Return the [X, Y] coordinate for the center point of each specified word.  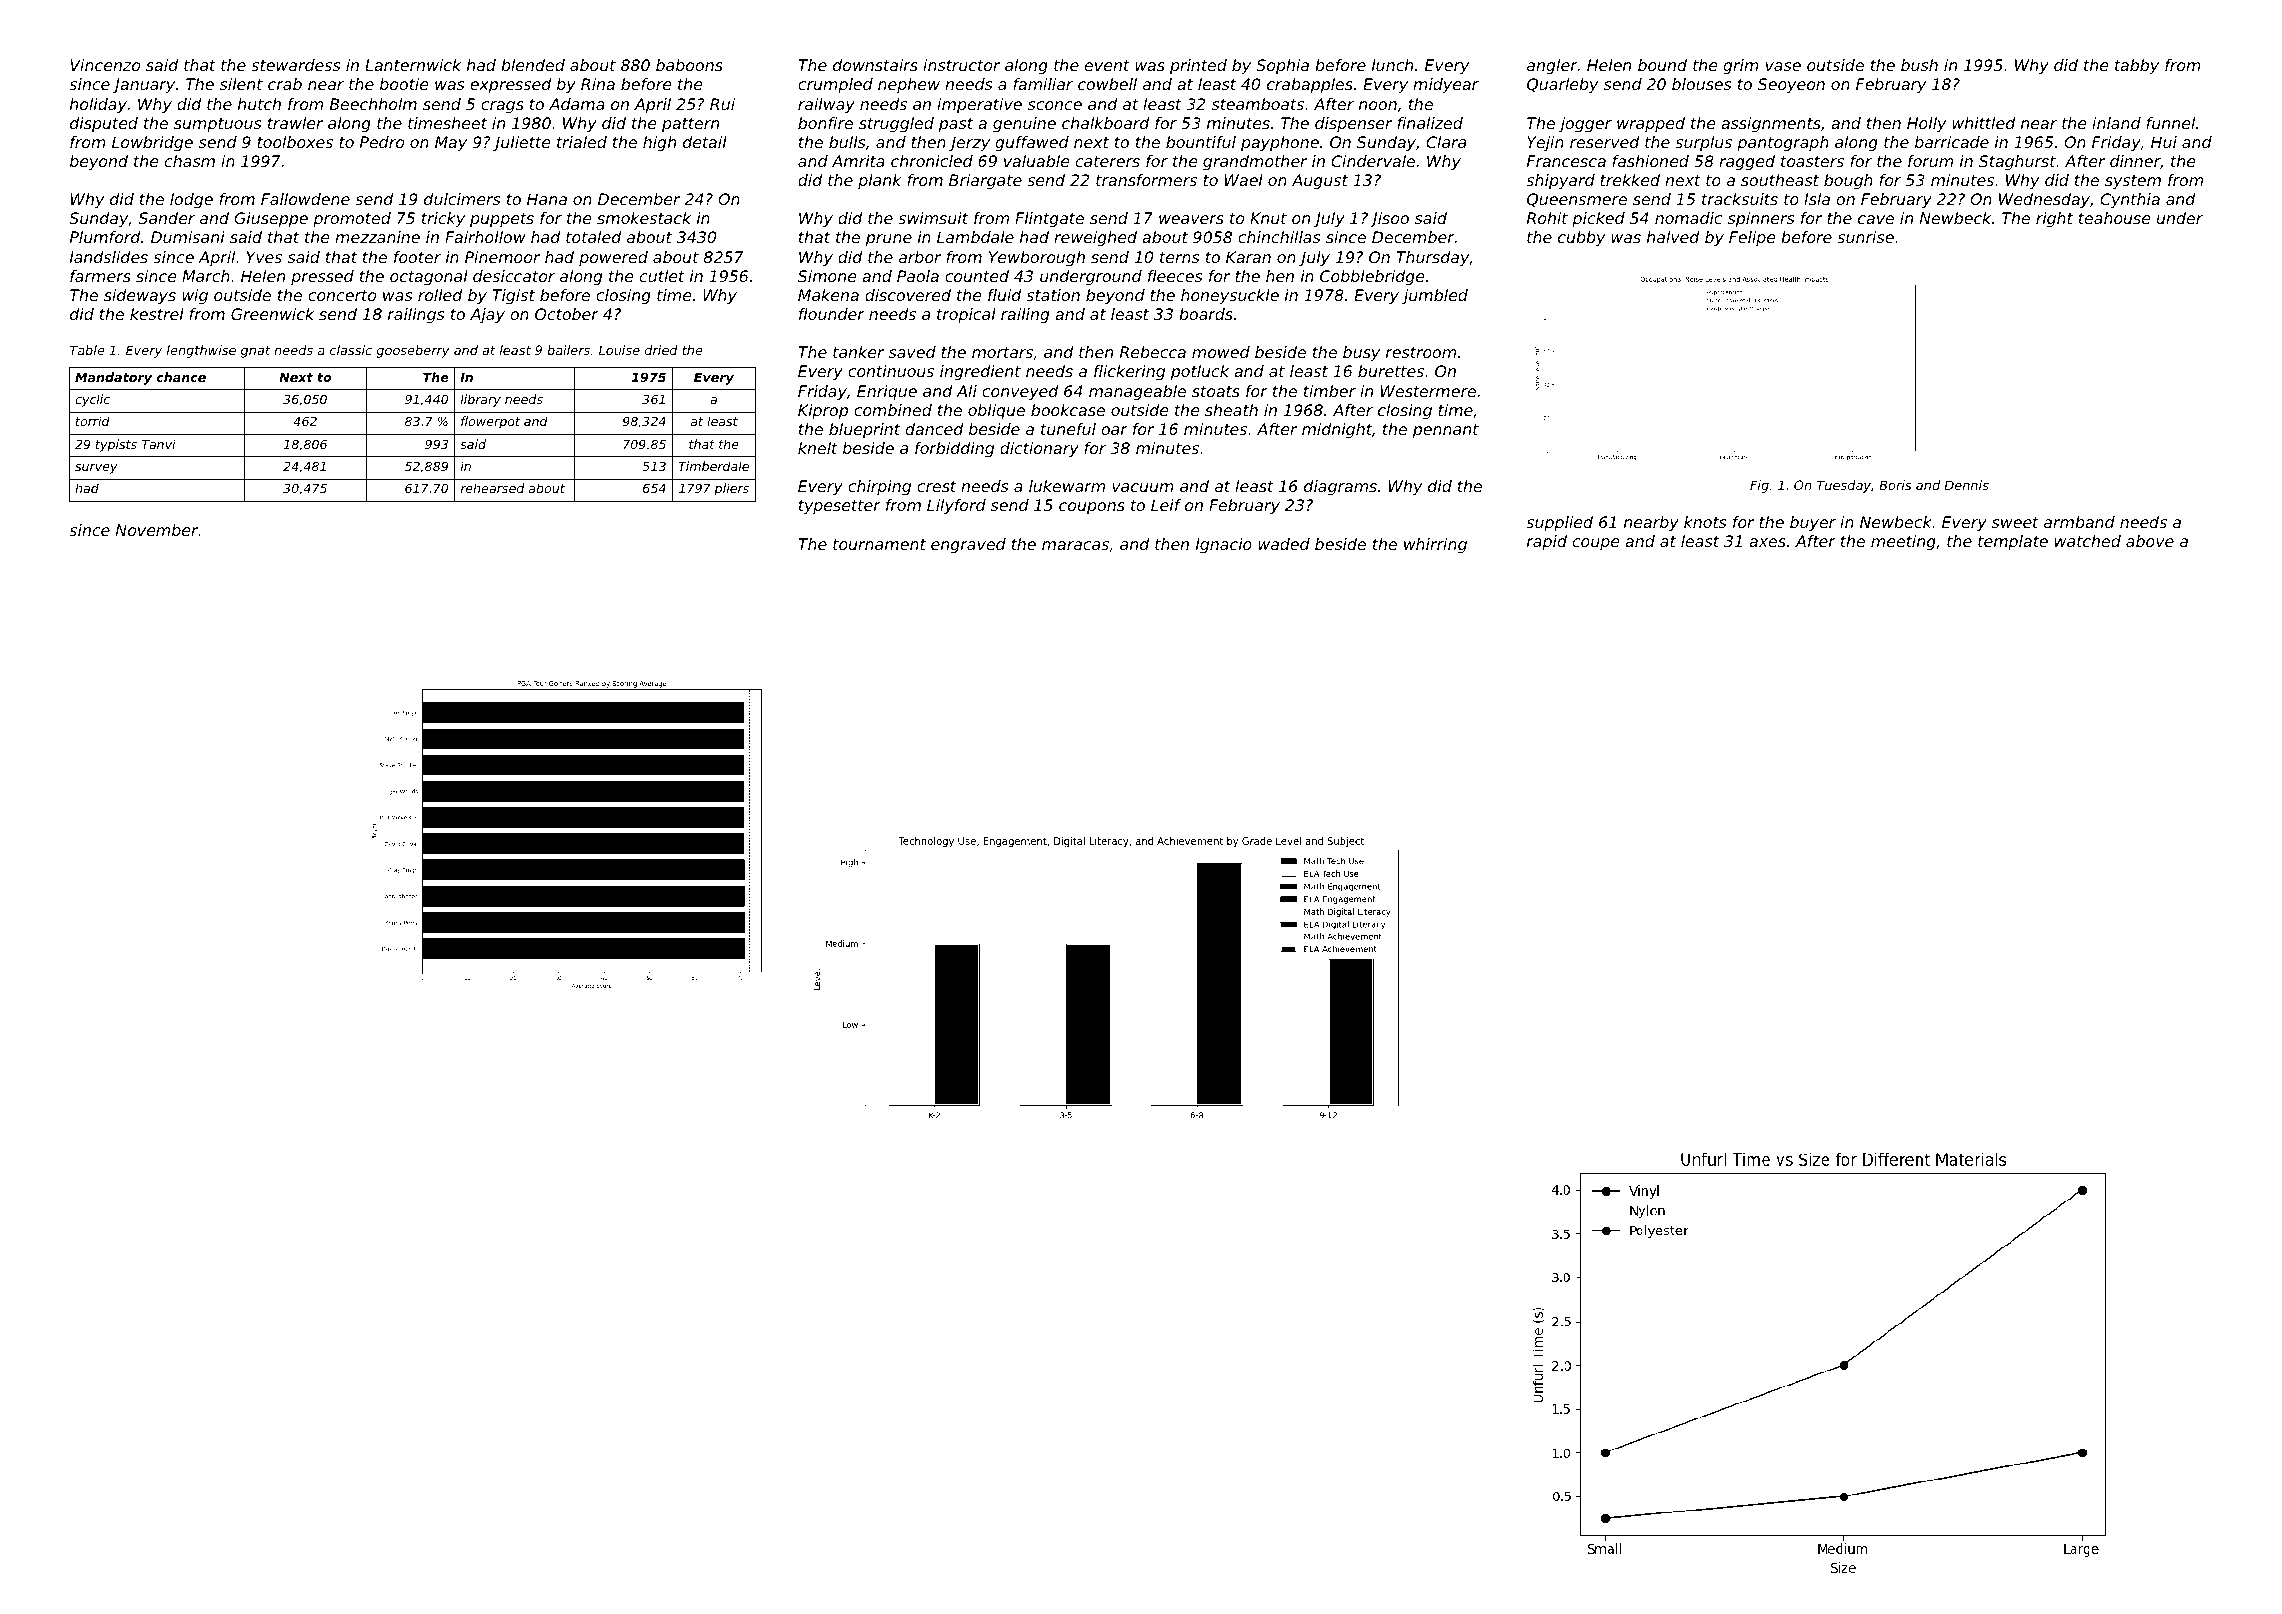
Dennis [1966, 485]
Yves [264, 257]
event [1107, 65]
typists [116, 445]
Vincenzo [105, 65]
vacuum [1143, 487]
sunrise [1865, 237]
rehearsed [492, 488]
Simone [827, 276]
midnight [1337, 431]
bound [1662, 65]
